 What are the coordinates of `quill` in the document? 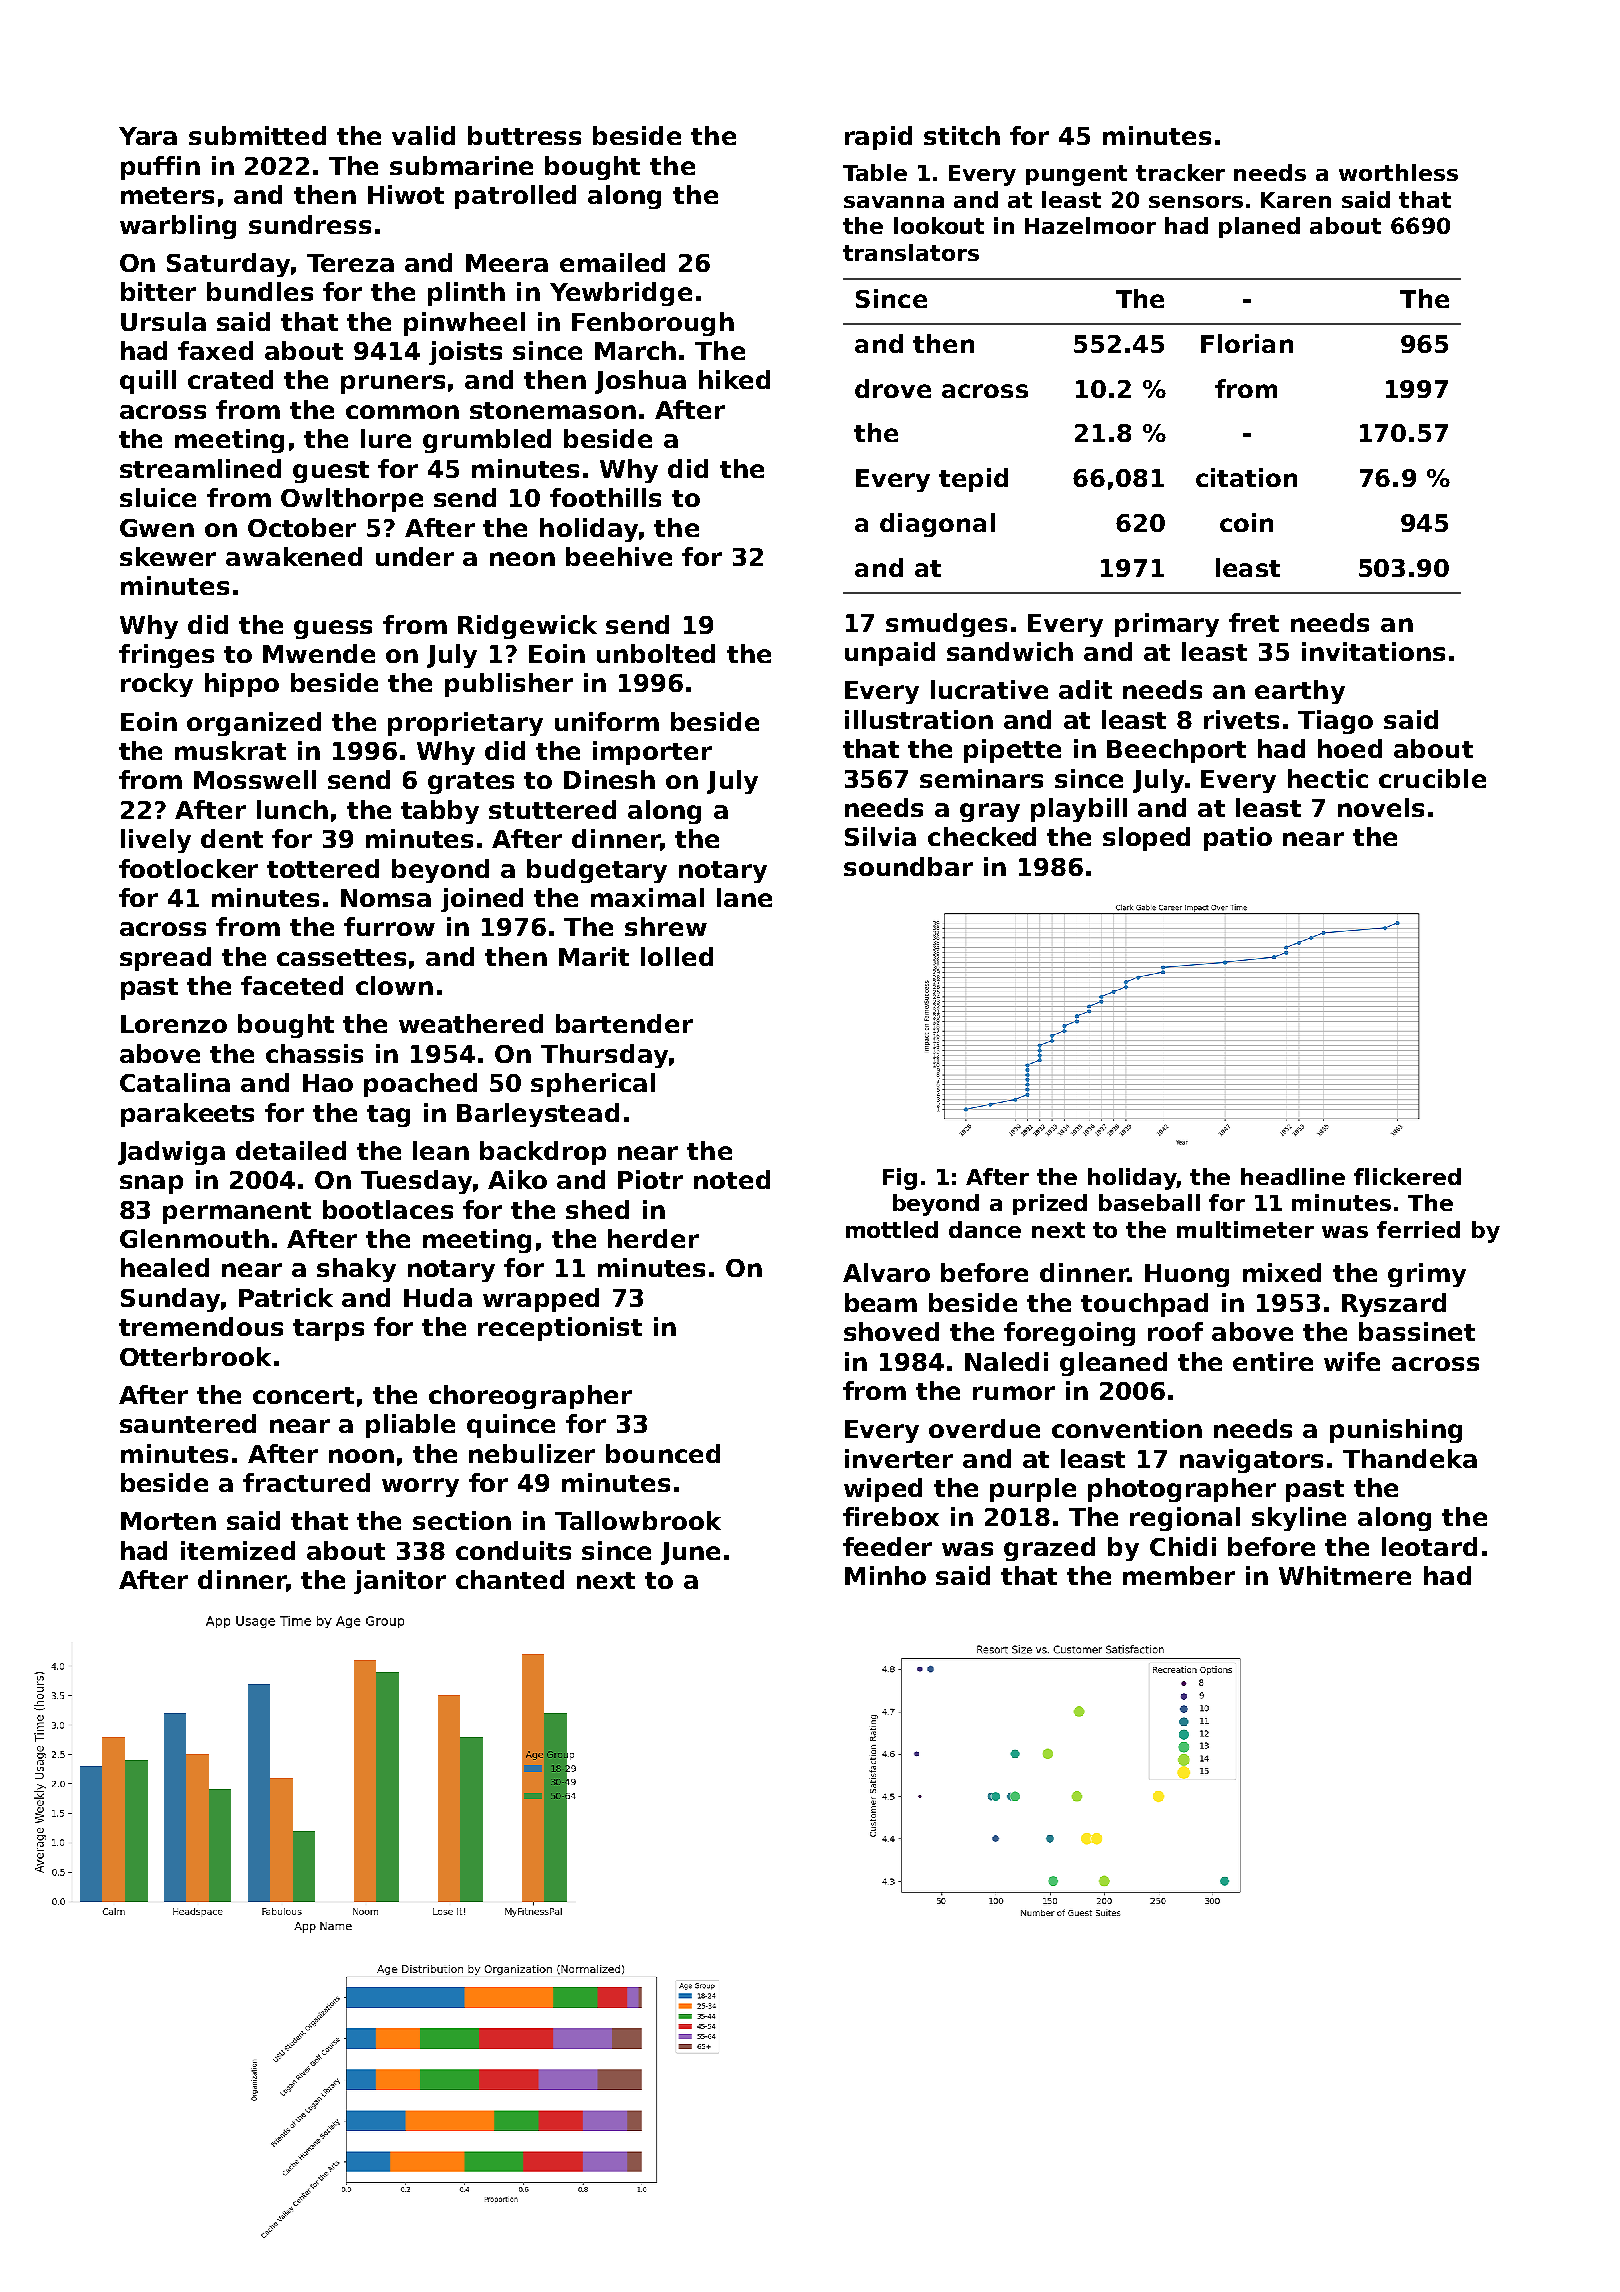 It's located at (148, 382).
